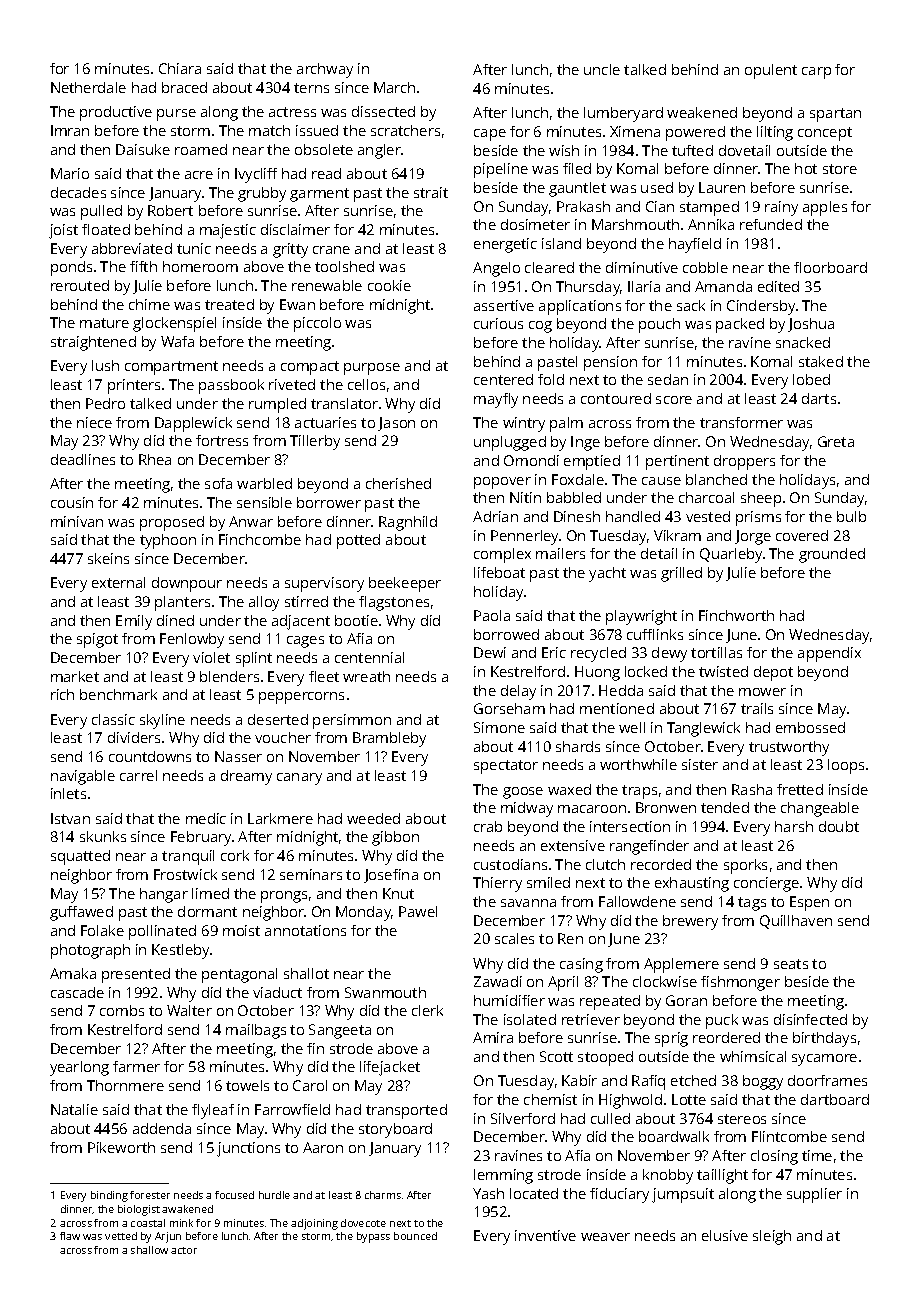 This screenshot has width=924, height=1314. Describe the element at coordinates (573, 845) in the screenshot. I see `extensive` at that location.
